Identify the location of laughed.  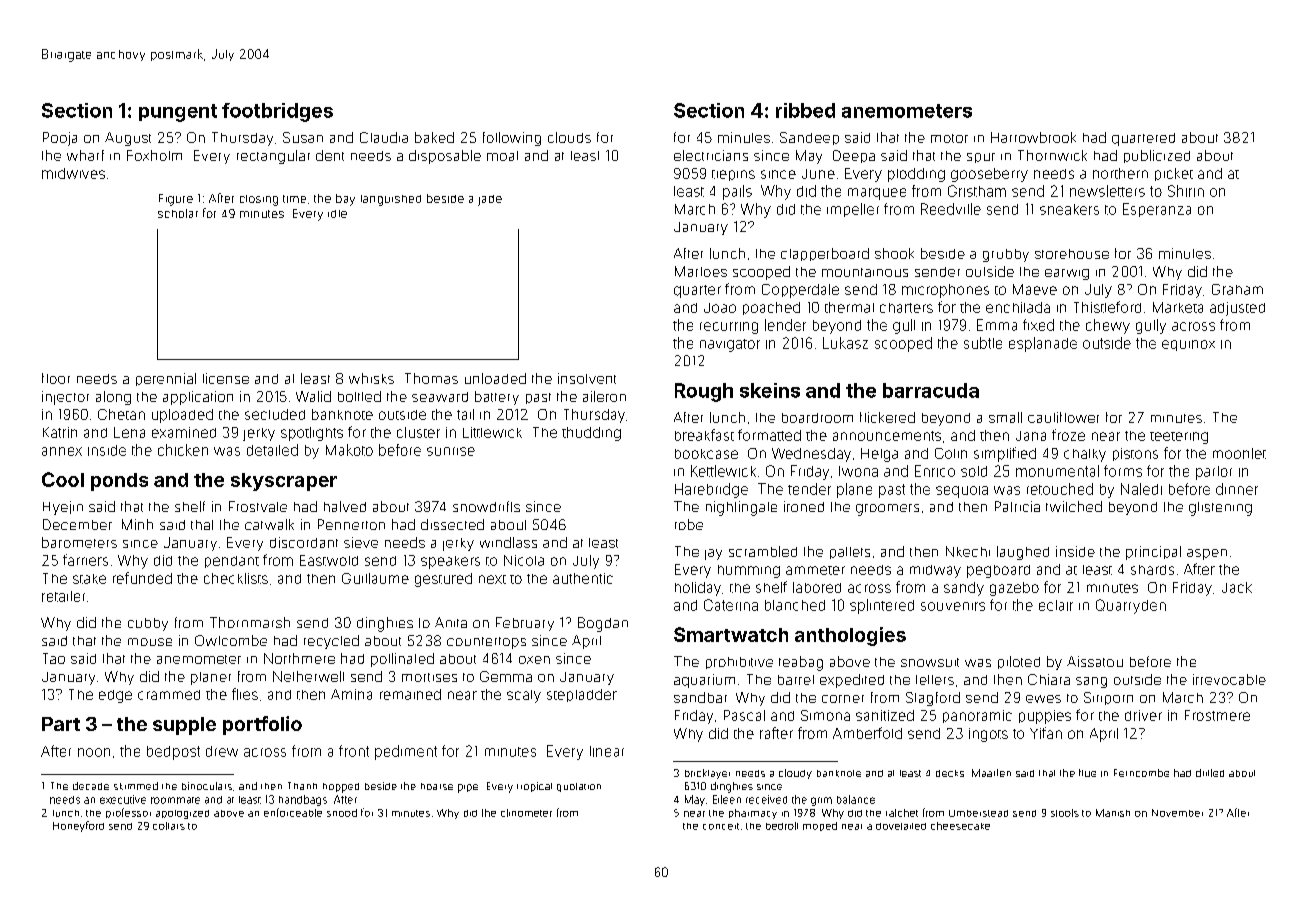
(1023, 553).
